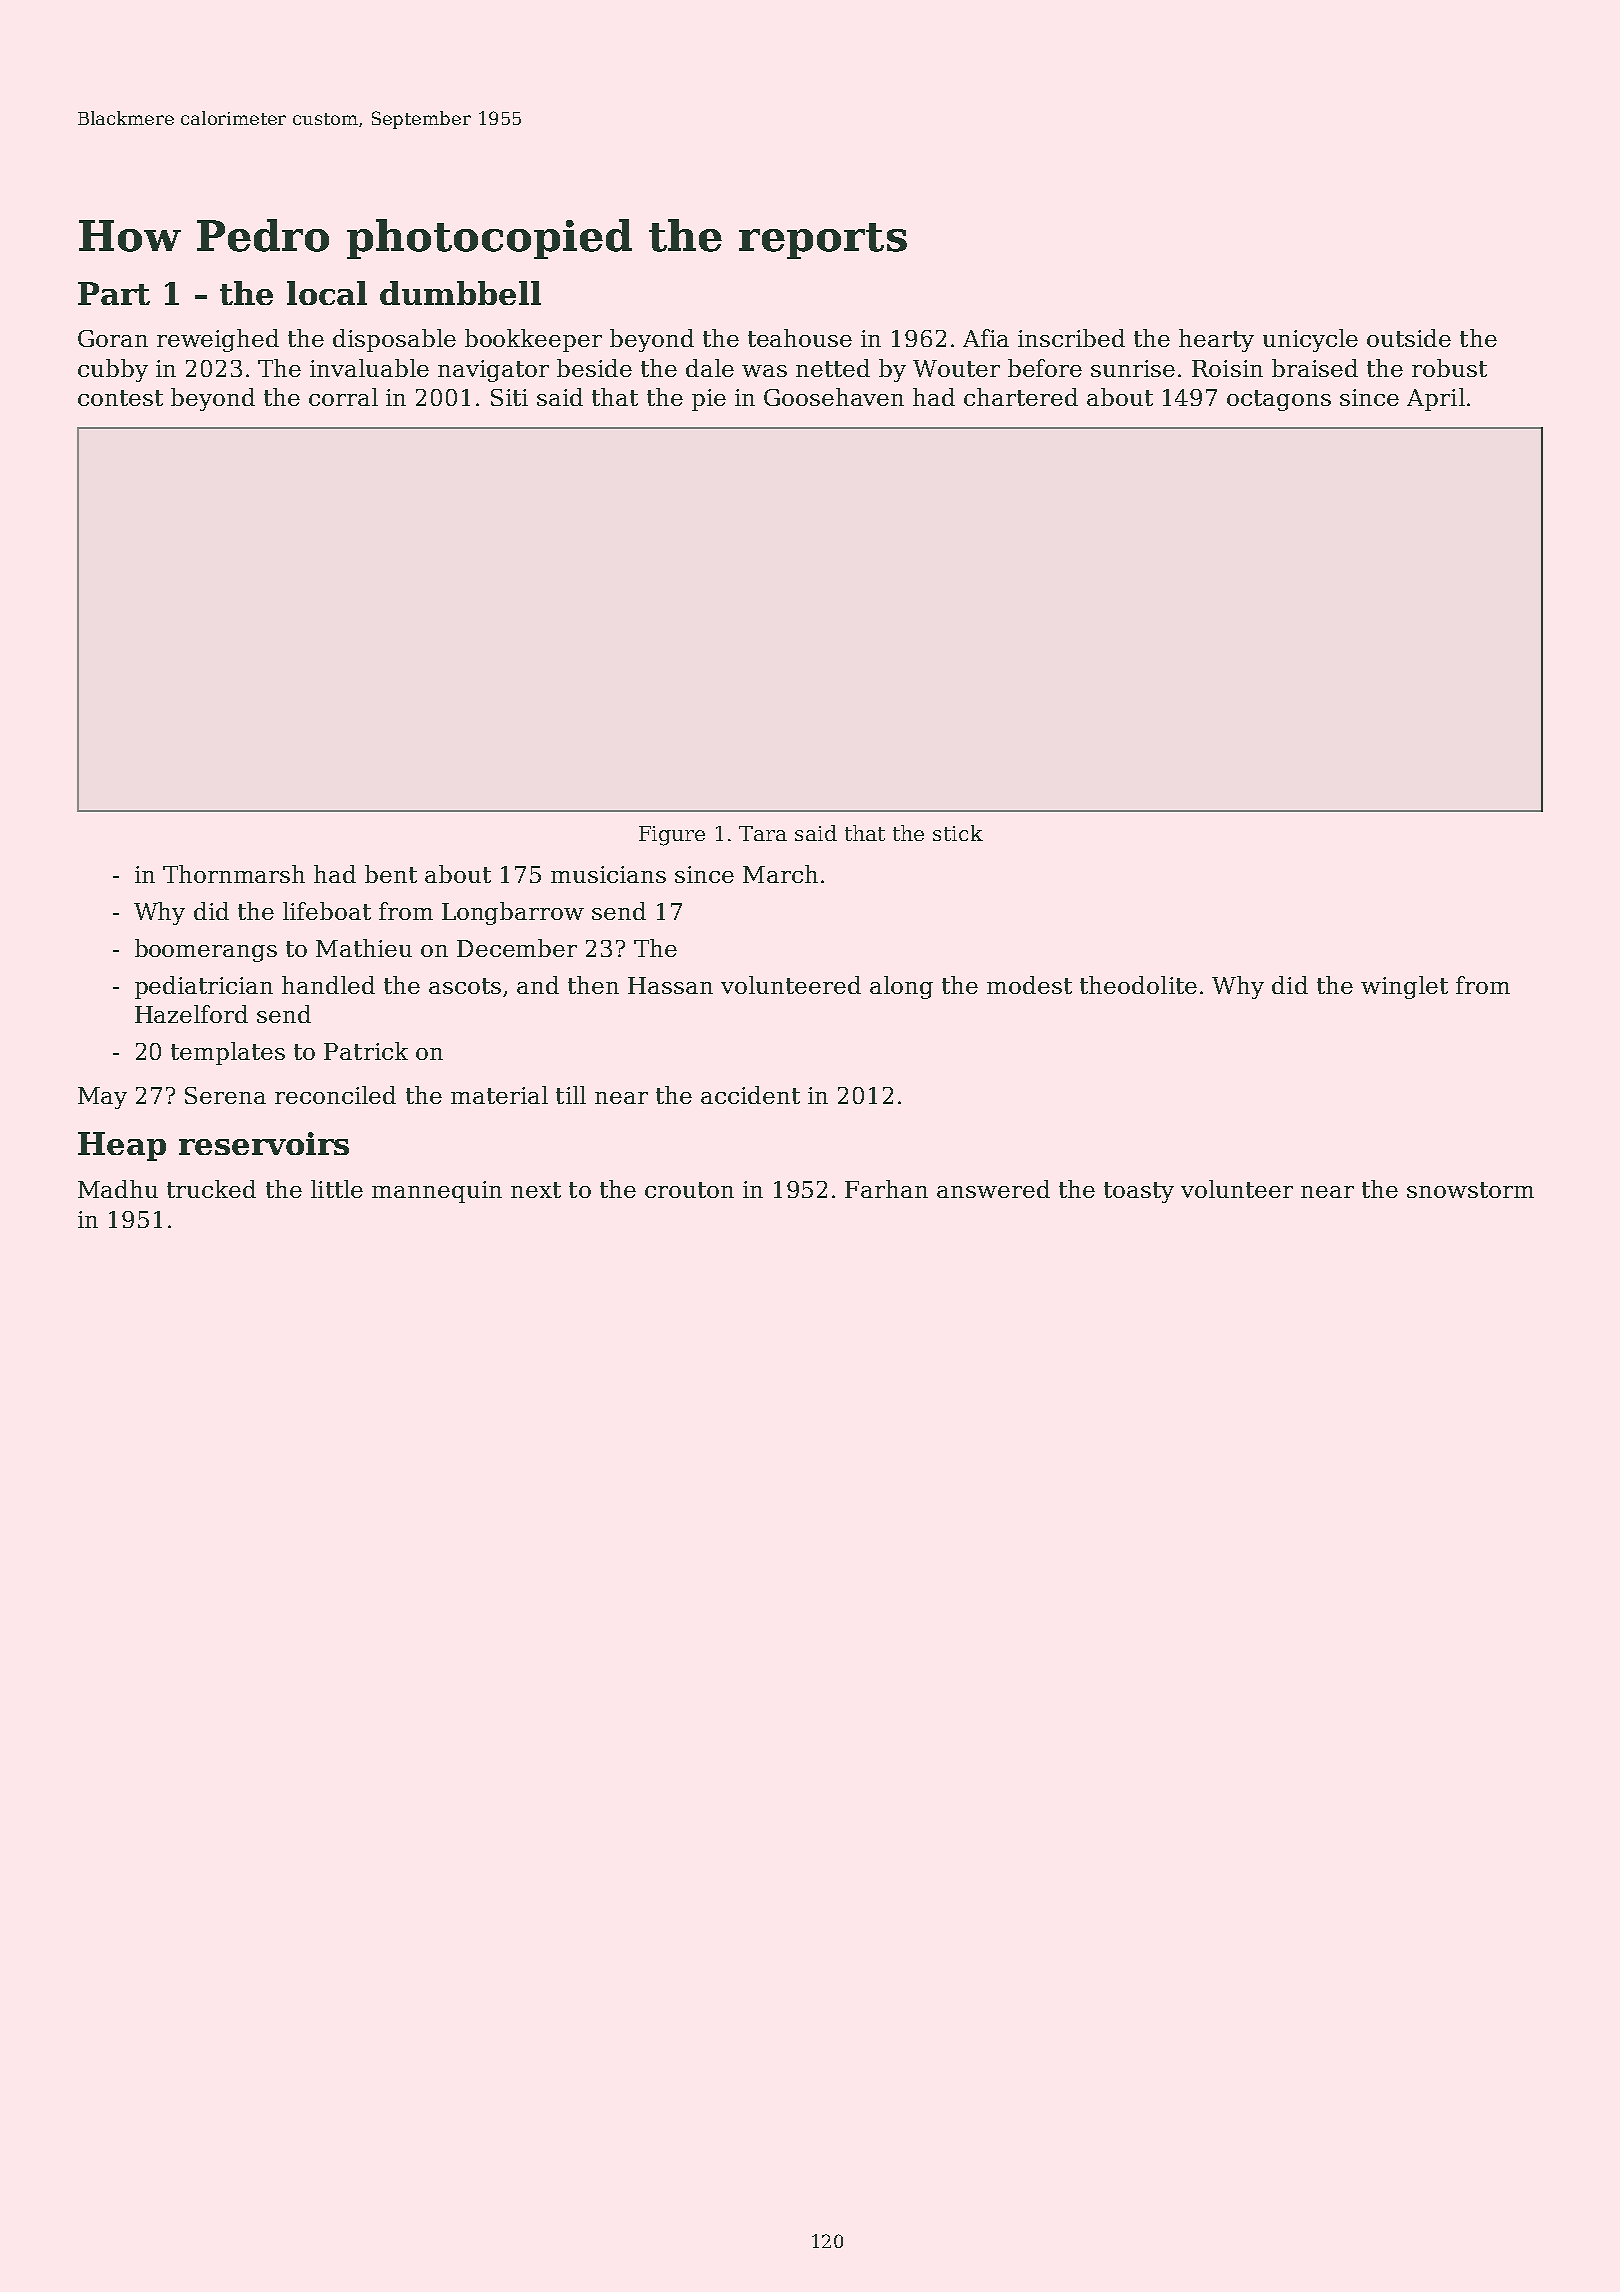 The image size is (1620, 2292). Describe the element at coordinates (1138, 985) in the screenshot. I see `theodolite` at that location.
